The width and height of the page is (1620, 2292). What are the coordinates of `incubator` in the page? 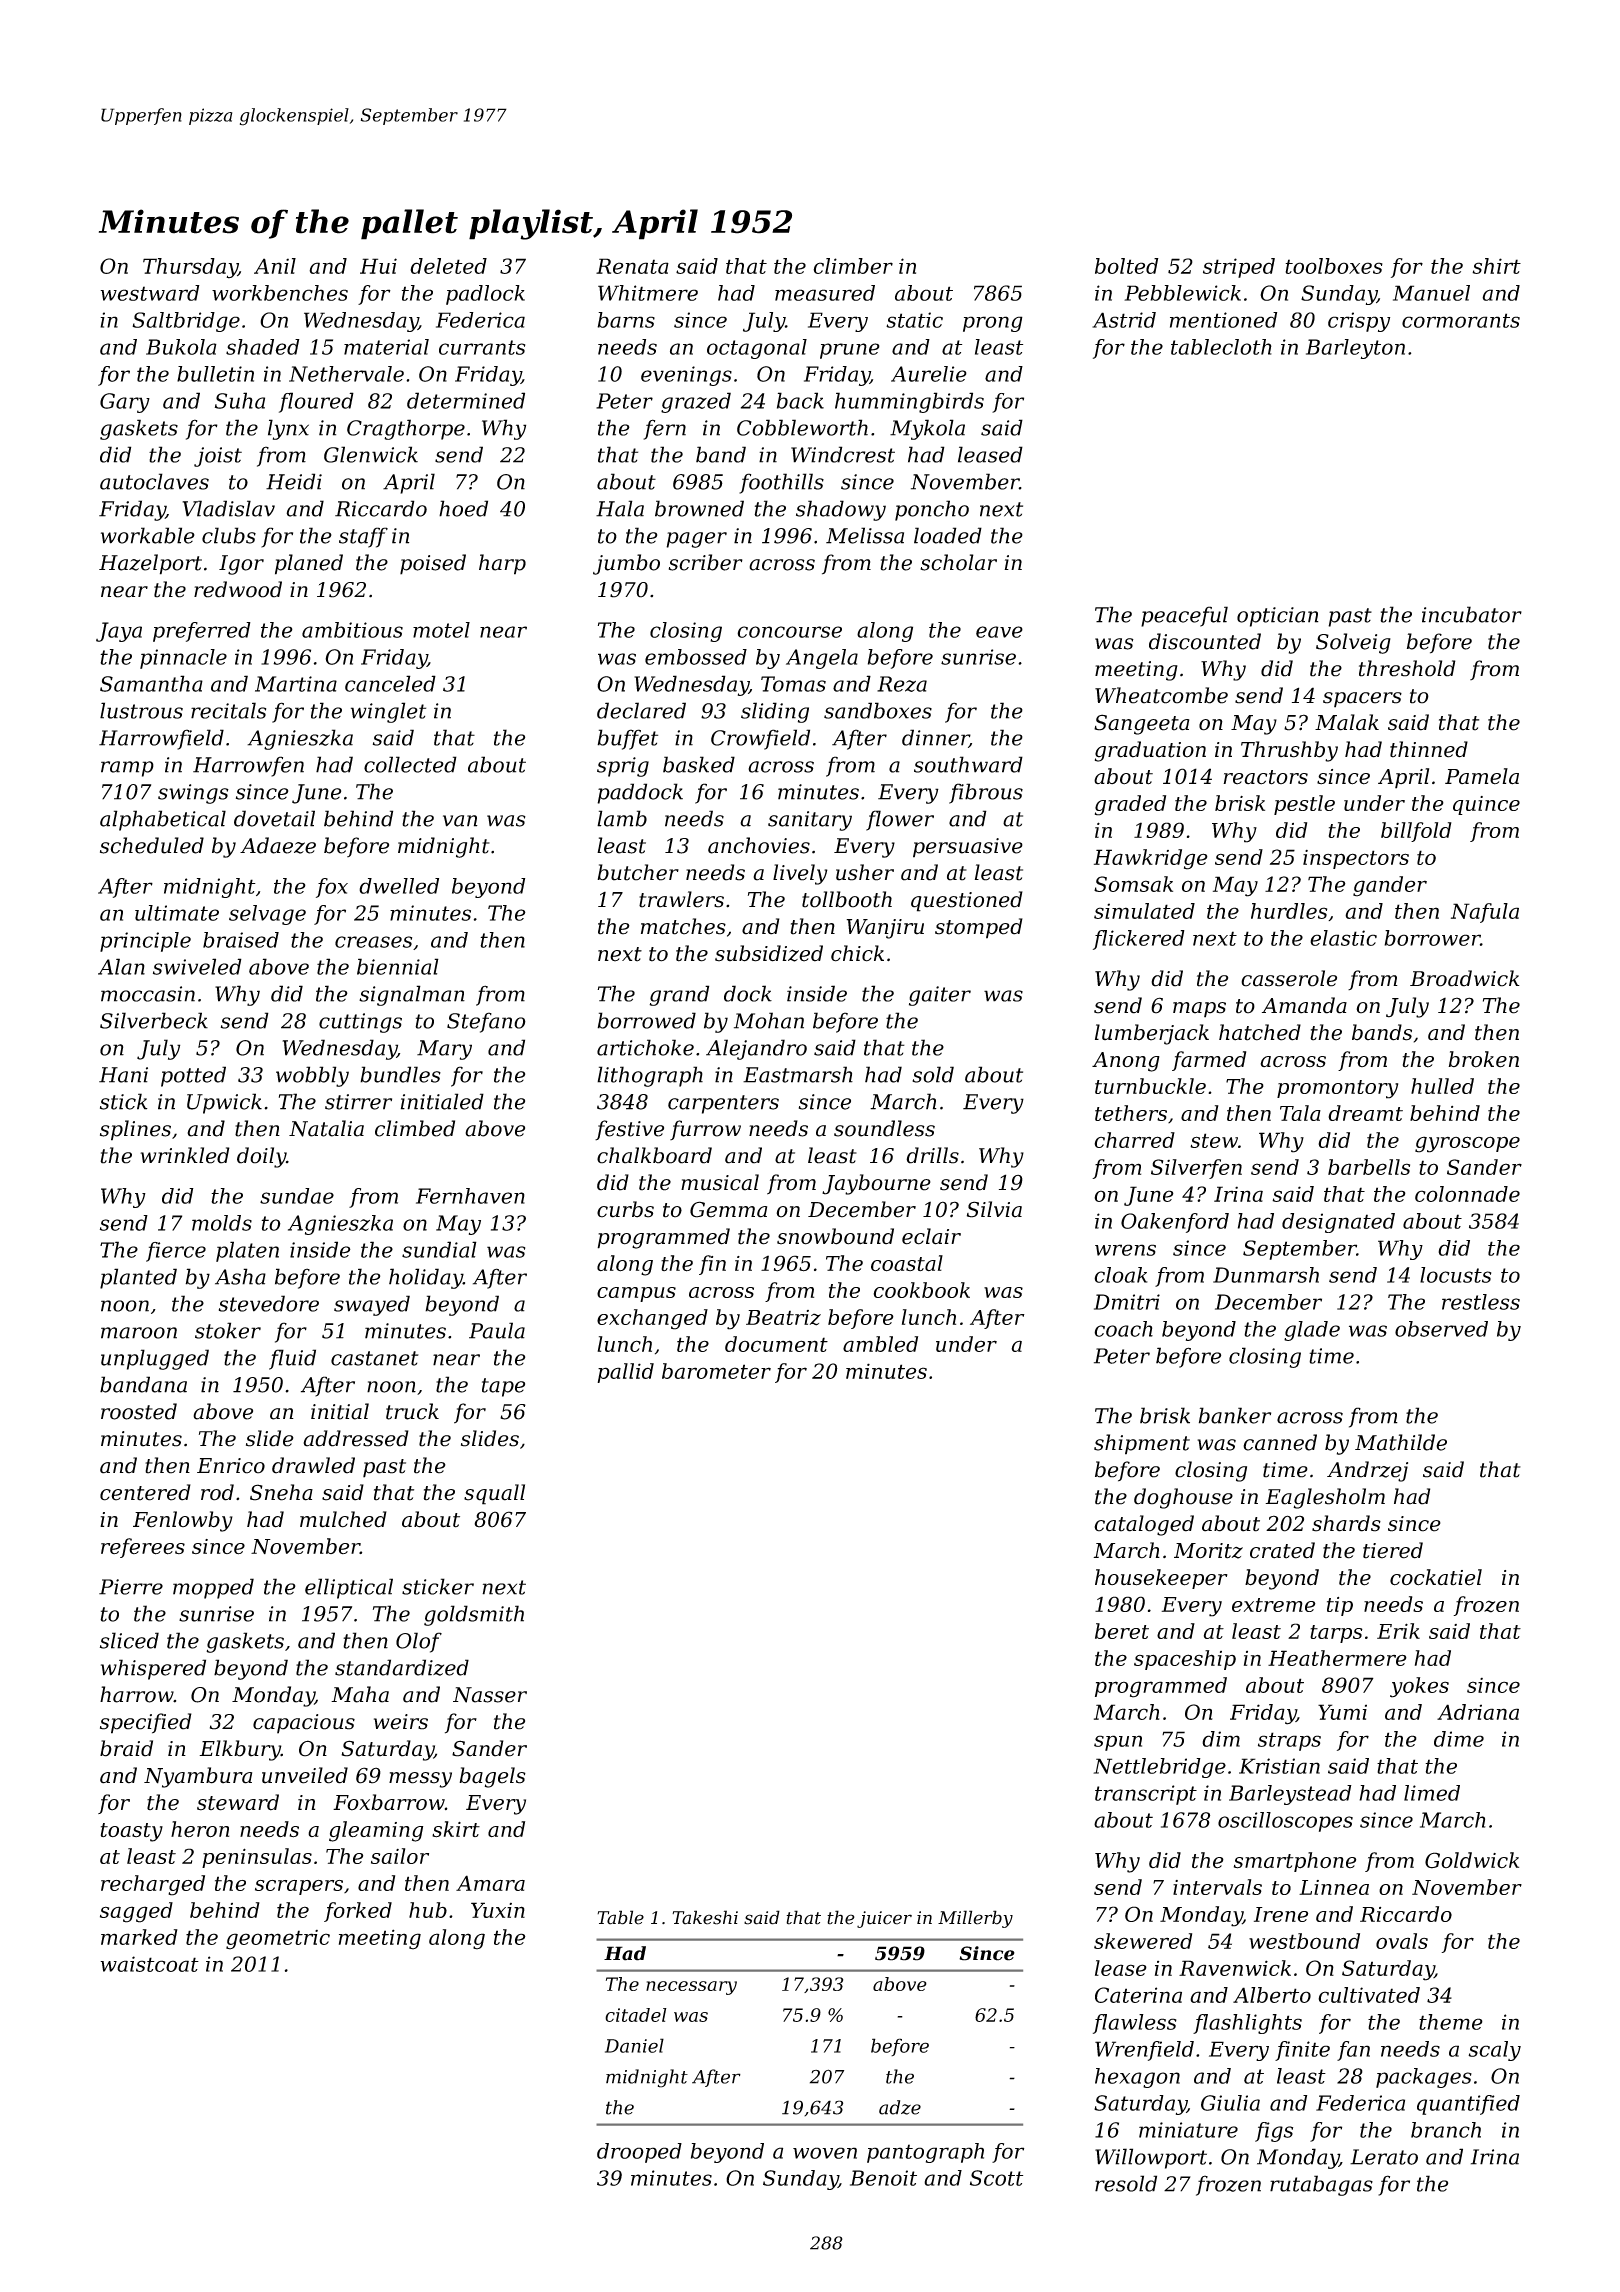 It's located at (1472, 614).
